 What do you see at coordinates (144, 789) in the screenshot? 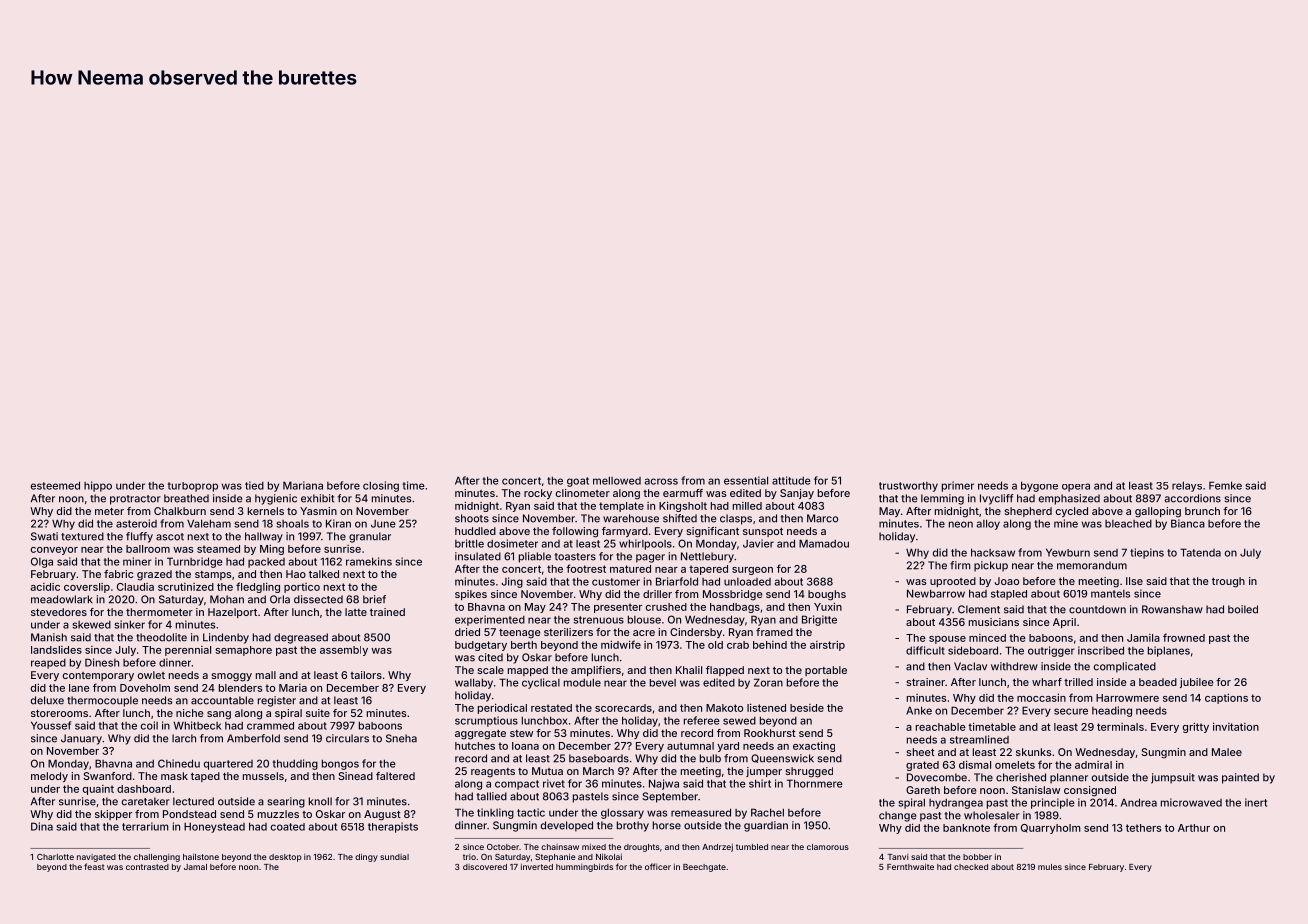
I see `dashboard` at bounding box center [144, 789].
